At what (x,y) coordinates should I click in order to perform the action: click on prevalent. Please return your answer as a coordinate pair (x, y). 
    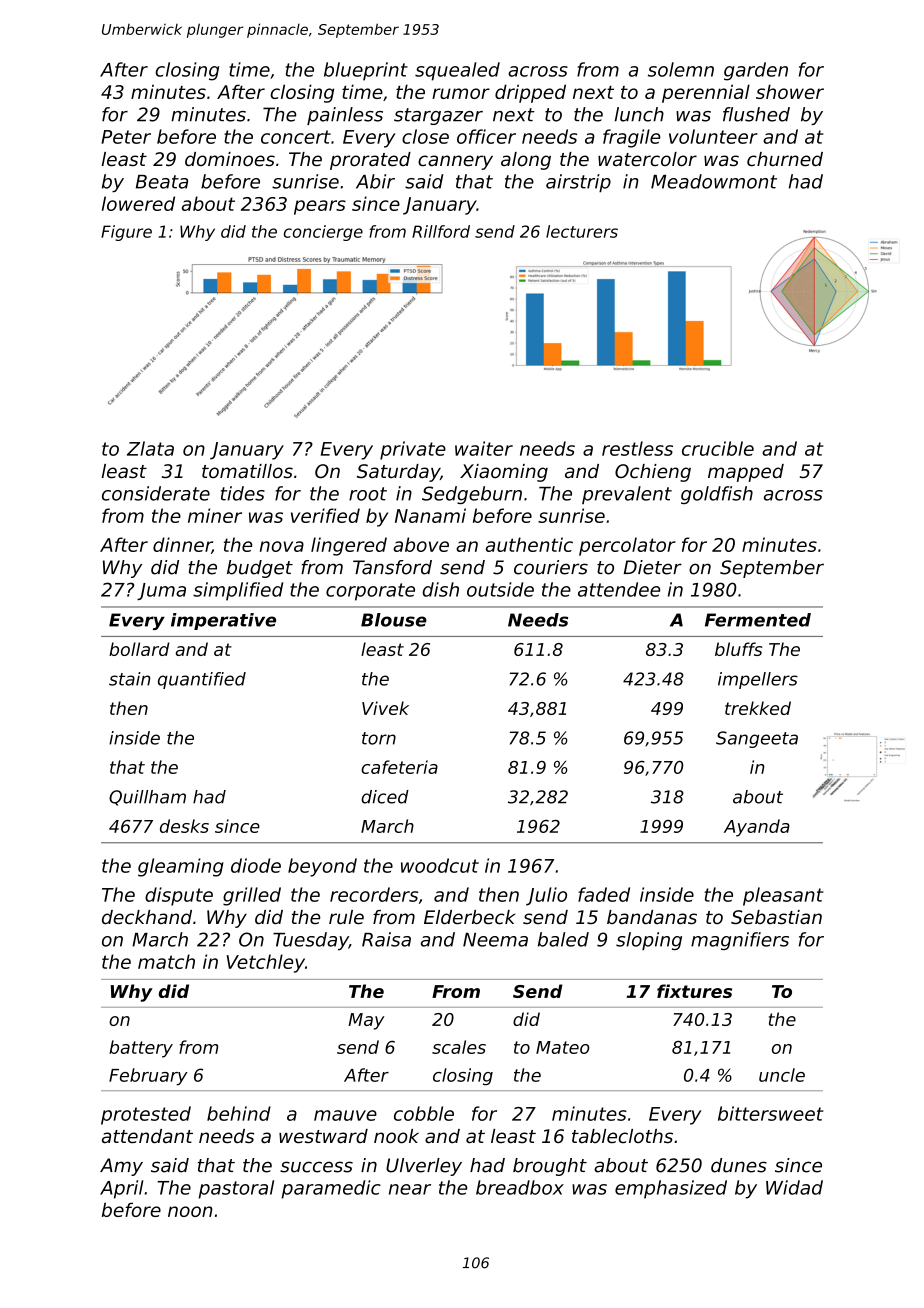
    Looking at the image, I should click on (627, 495).
